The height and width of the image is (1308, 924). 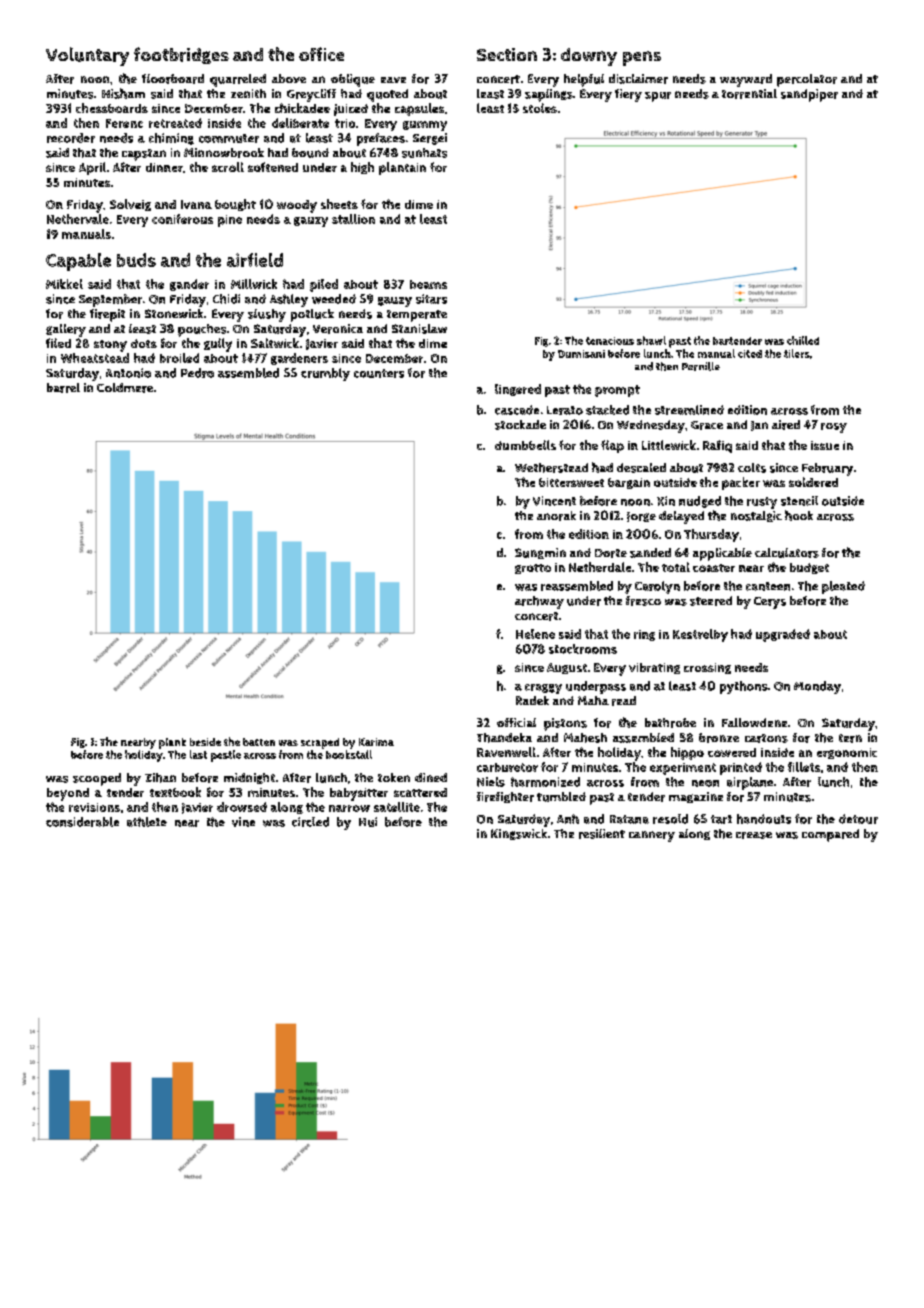 I want to click on batten, so click(x=259, y=742).
